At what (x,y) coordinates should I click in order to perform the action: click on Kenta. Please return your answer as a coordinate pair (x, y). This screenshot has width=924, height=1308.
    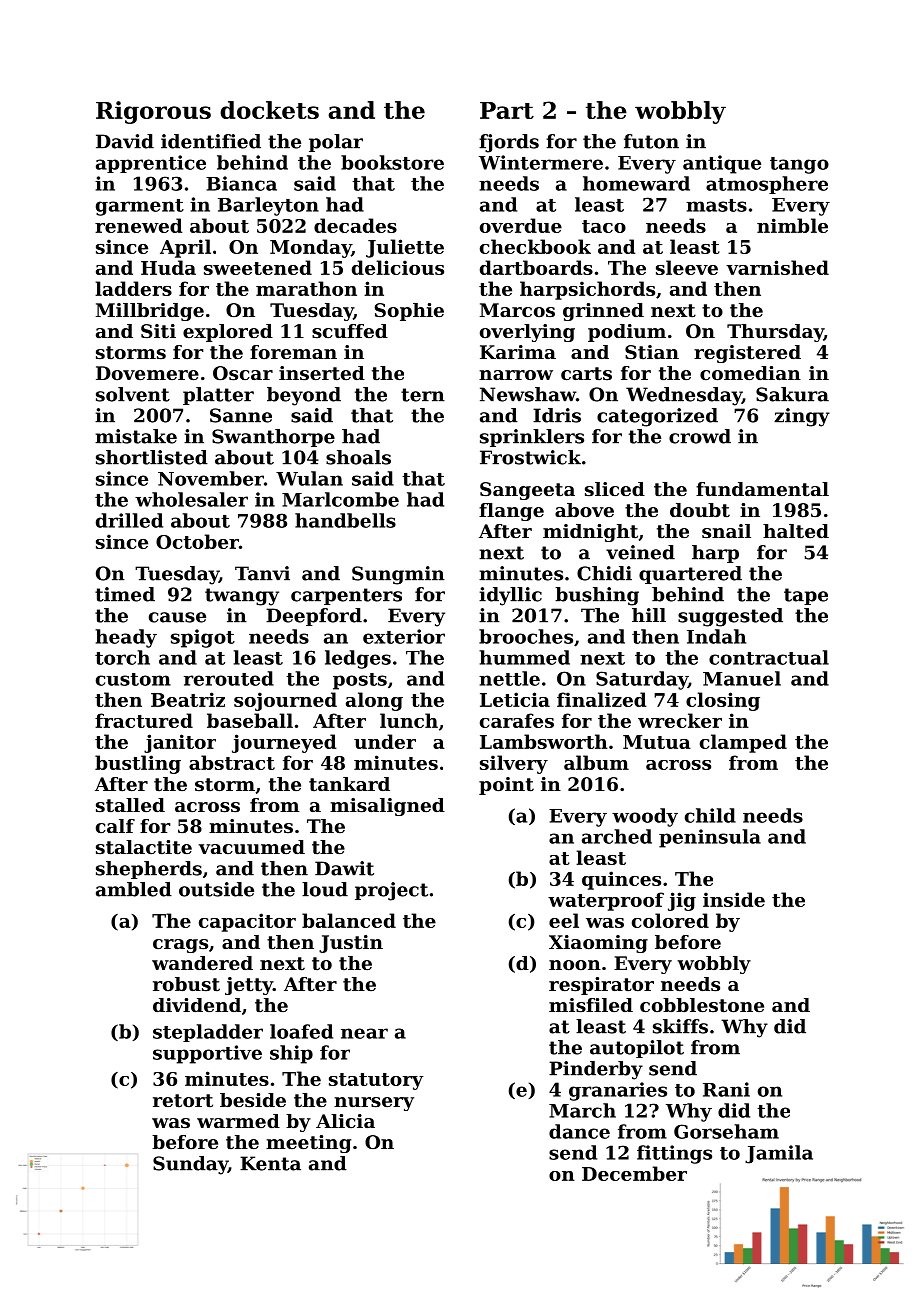
    Looking at the image, I should click on (270, 1163).
